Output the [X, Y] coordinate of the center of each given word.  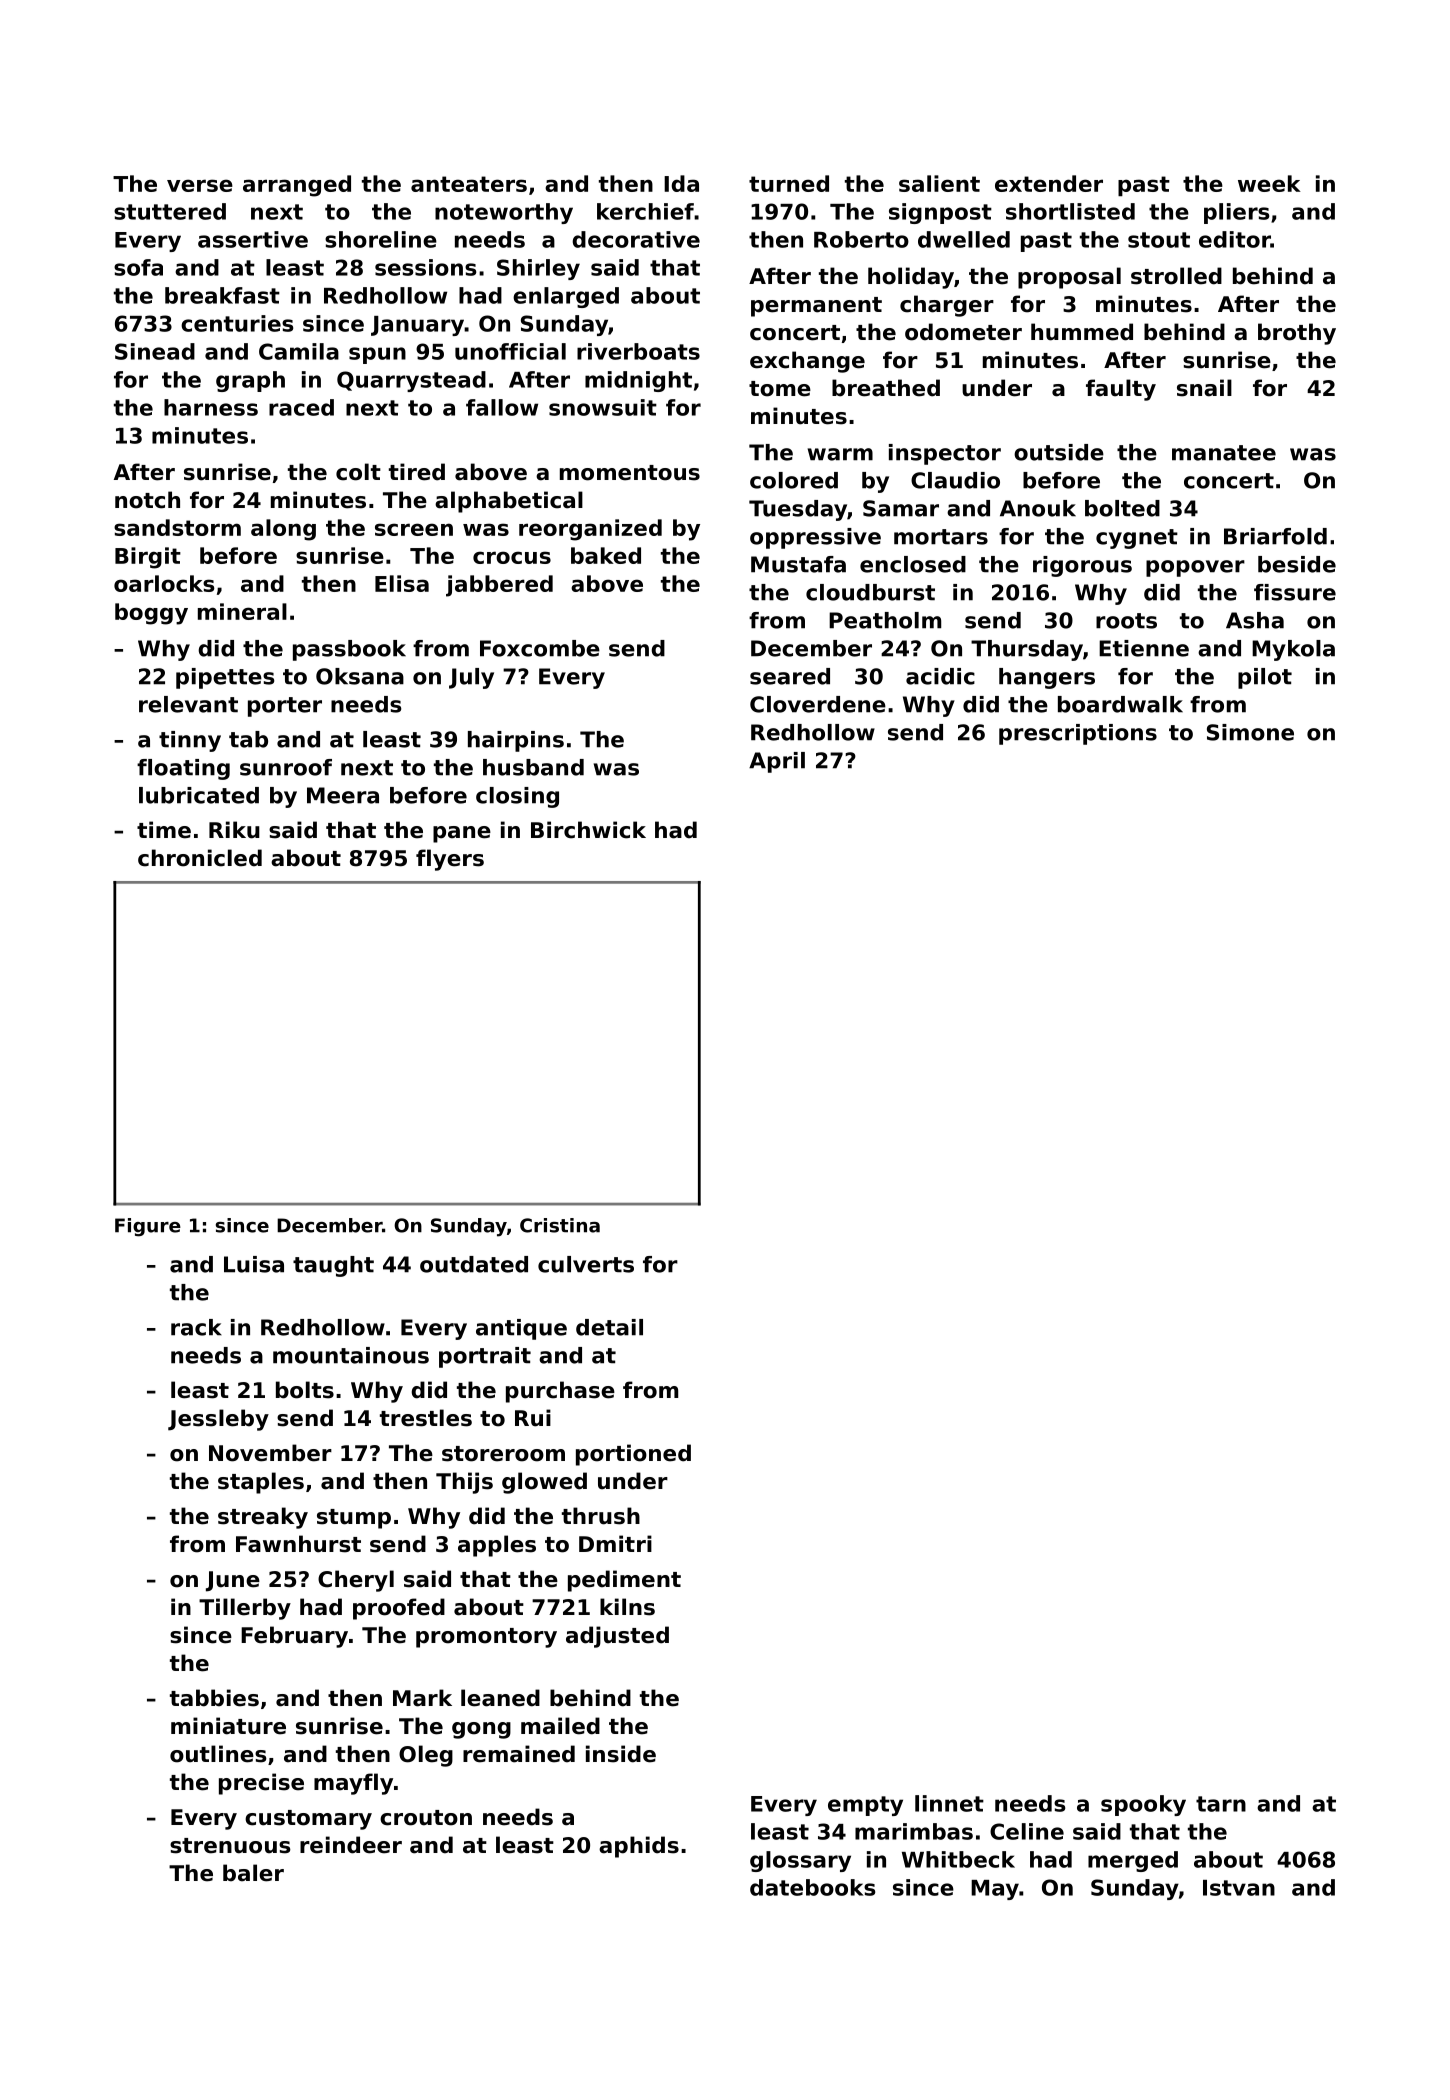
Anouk [1038, 508]
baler [253, 1873]
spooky [1143, 1805]
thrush [601, 1516]
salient [939, 183]
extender [1049, 183]
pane [462, 834]
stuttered [170, 211]
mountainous [351, 1355]
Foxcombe [540, 648]
